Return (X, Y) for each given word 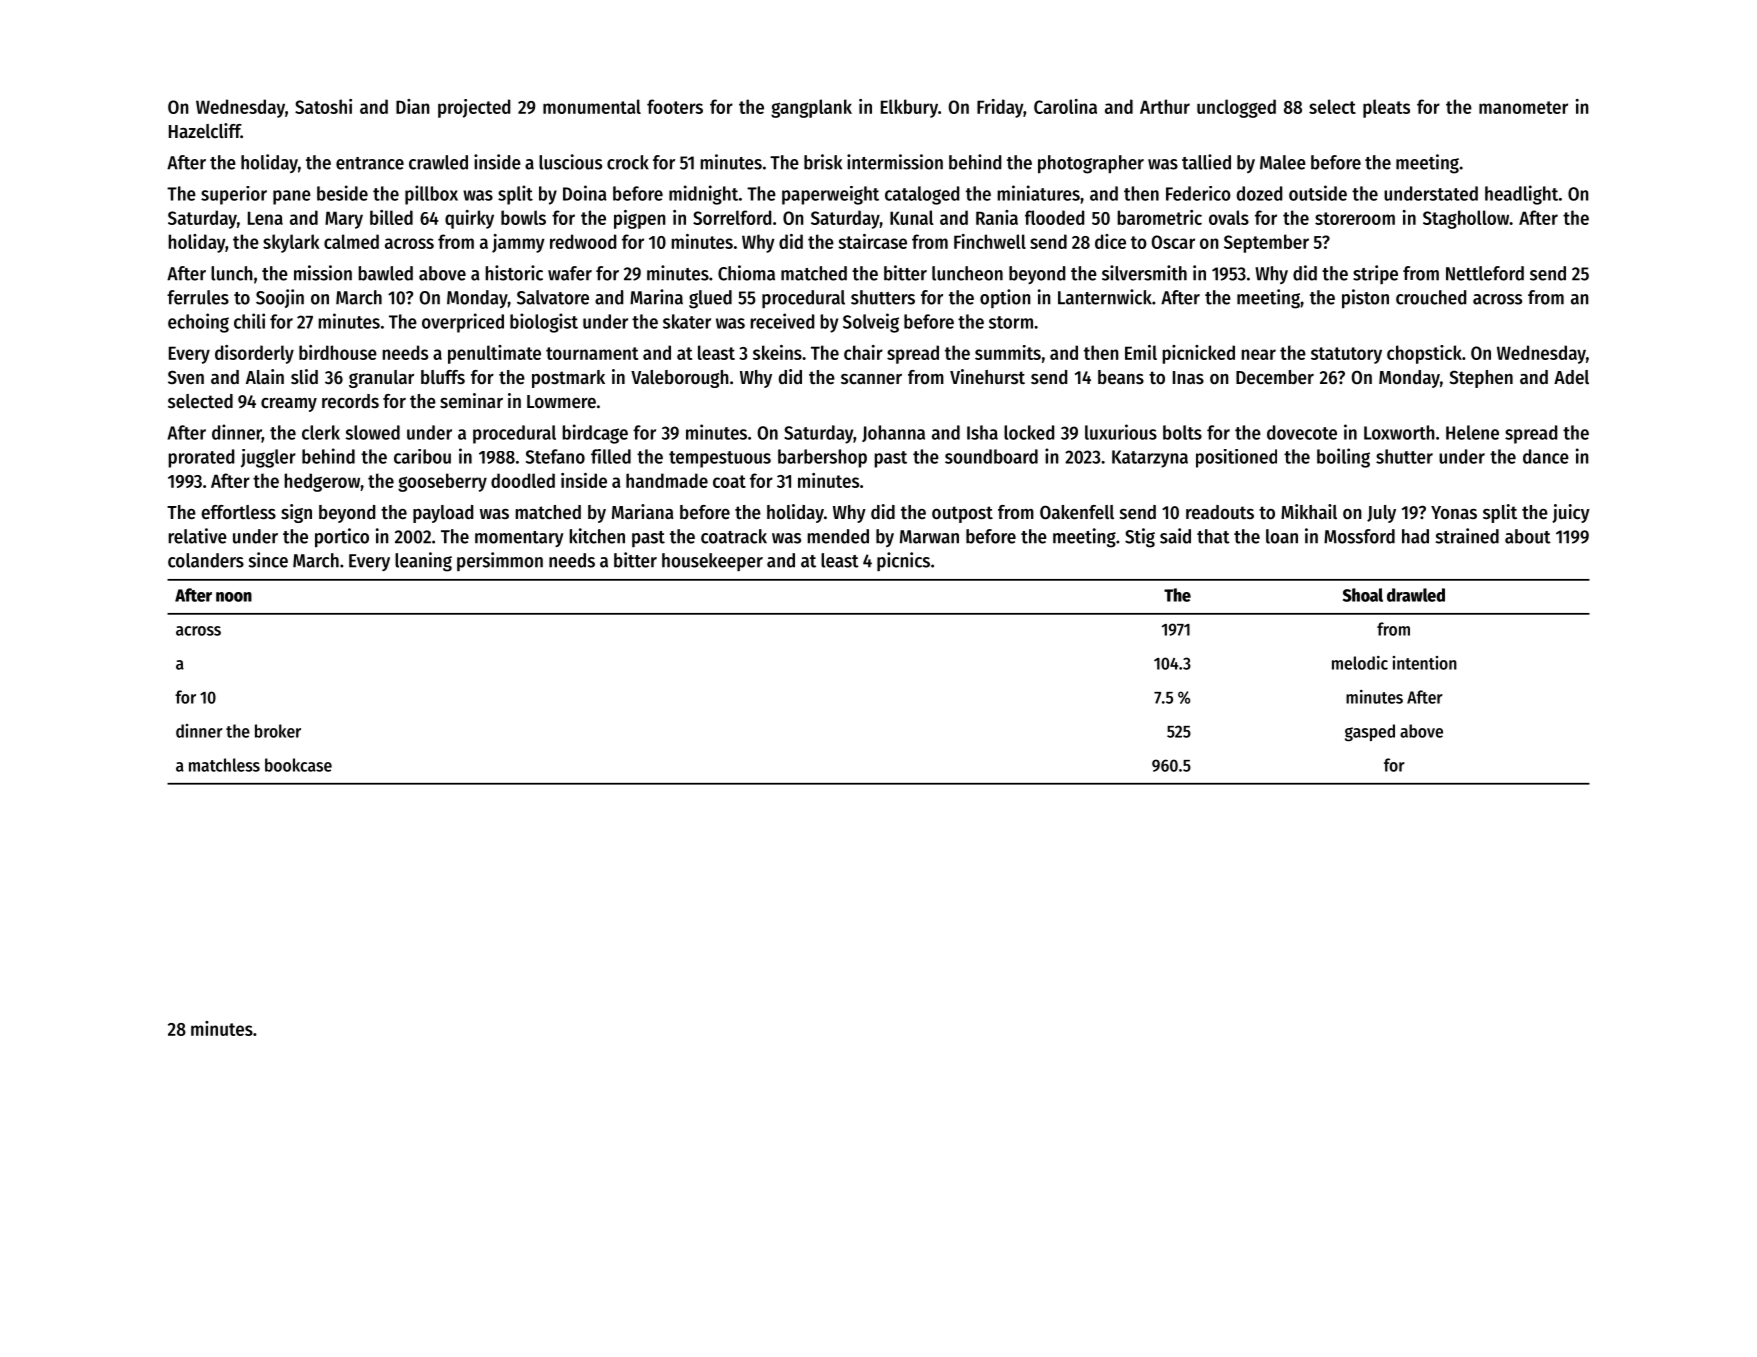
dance (1546, 456)
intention (1425, 663)
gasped (1370, 732)
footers (675, 106)
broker (278, 731)
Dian (413, 106)
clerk (321, 432)
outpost (962, 514)
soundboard (991, 456)
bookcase (298, 765)
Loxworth (1399, 432)
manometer (1523, 107)
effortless (238, 512)
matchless (224, 765)
